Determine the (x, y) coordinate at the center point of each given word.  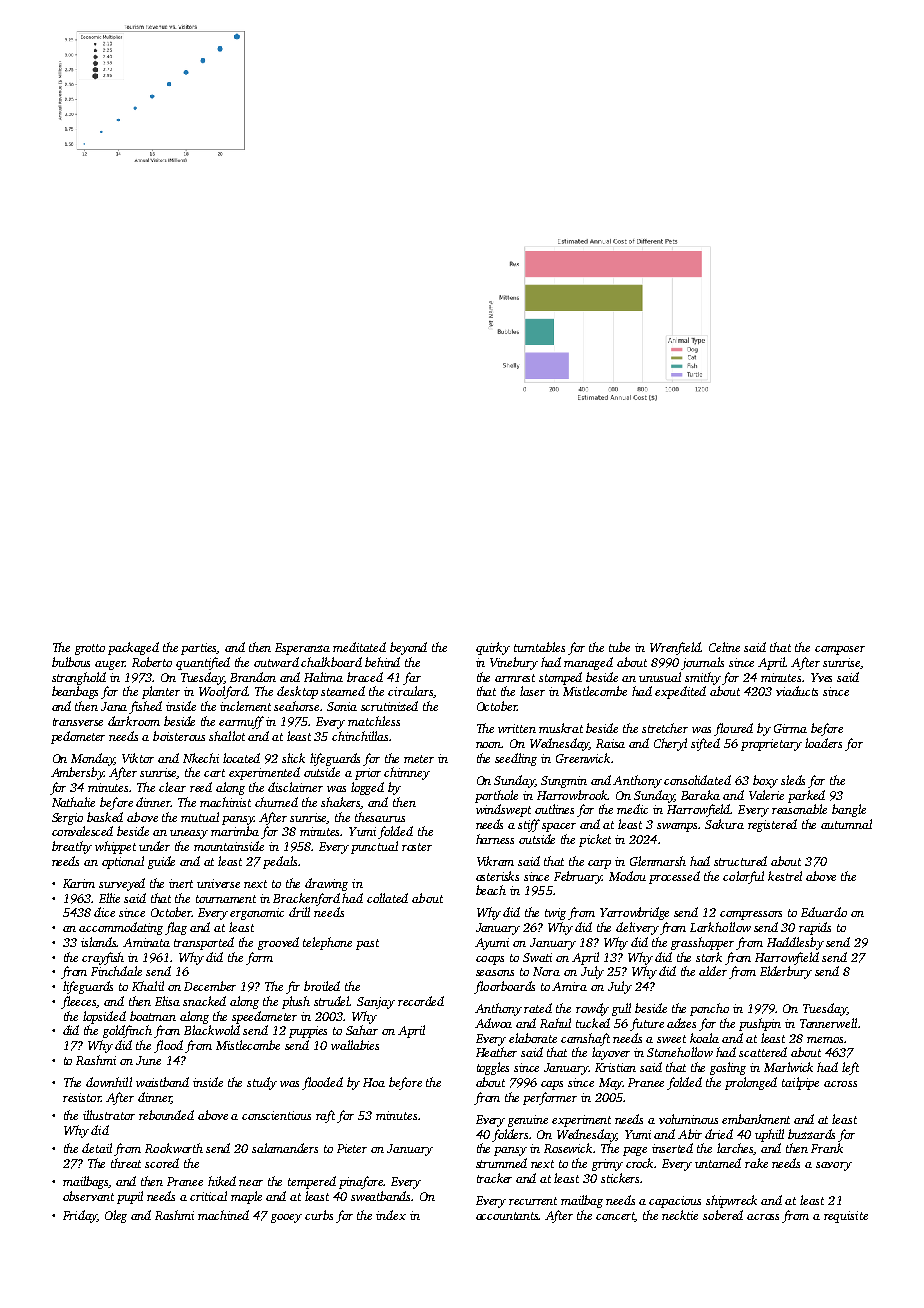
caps (552, 1085)
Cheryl (670, 744)
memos (825, 1040)
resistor (82, 1097)
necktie (680, 1215)
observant (88, 1196)
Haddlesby (795, 943)
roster (417, 847)
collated (387, 898)
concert (616, 1217)
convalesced (82, 831)
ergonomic (257, 914)
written (517, 728)
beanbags (75, 692)
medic (632, 809)
